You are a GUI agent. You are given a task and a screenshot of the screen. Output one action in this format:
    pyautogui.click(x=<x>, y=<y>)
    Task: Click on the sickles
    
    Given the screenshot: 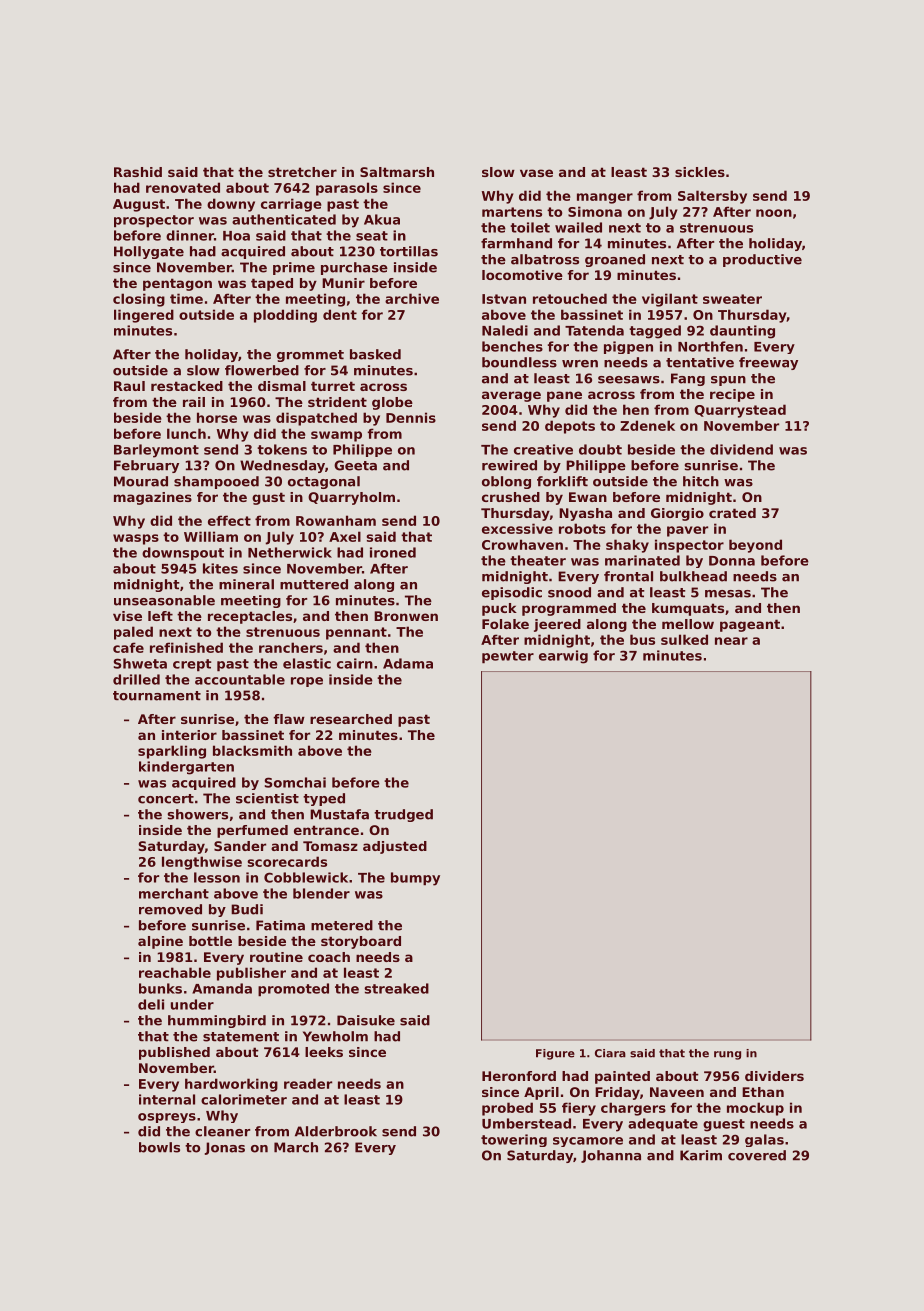 What is the action you would take?
    pyautogui.click(x=700, y=172)
